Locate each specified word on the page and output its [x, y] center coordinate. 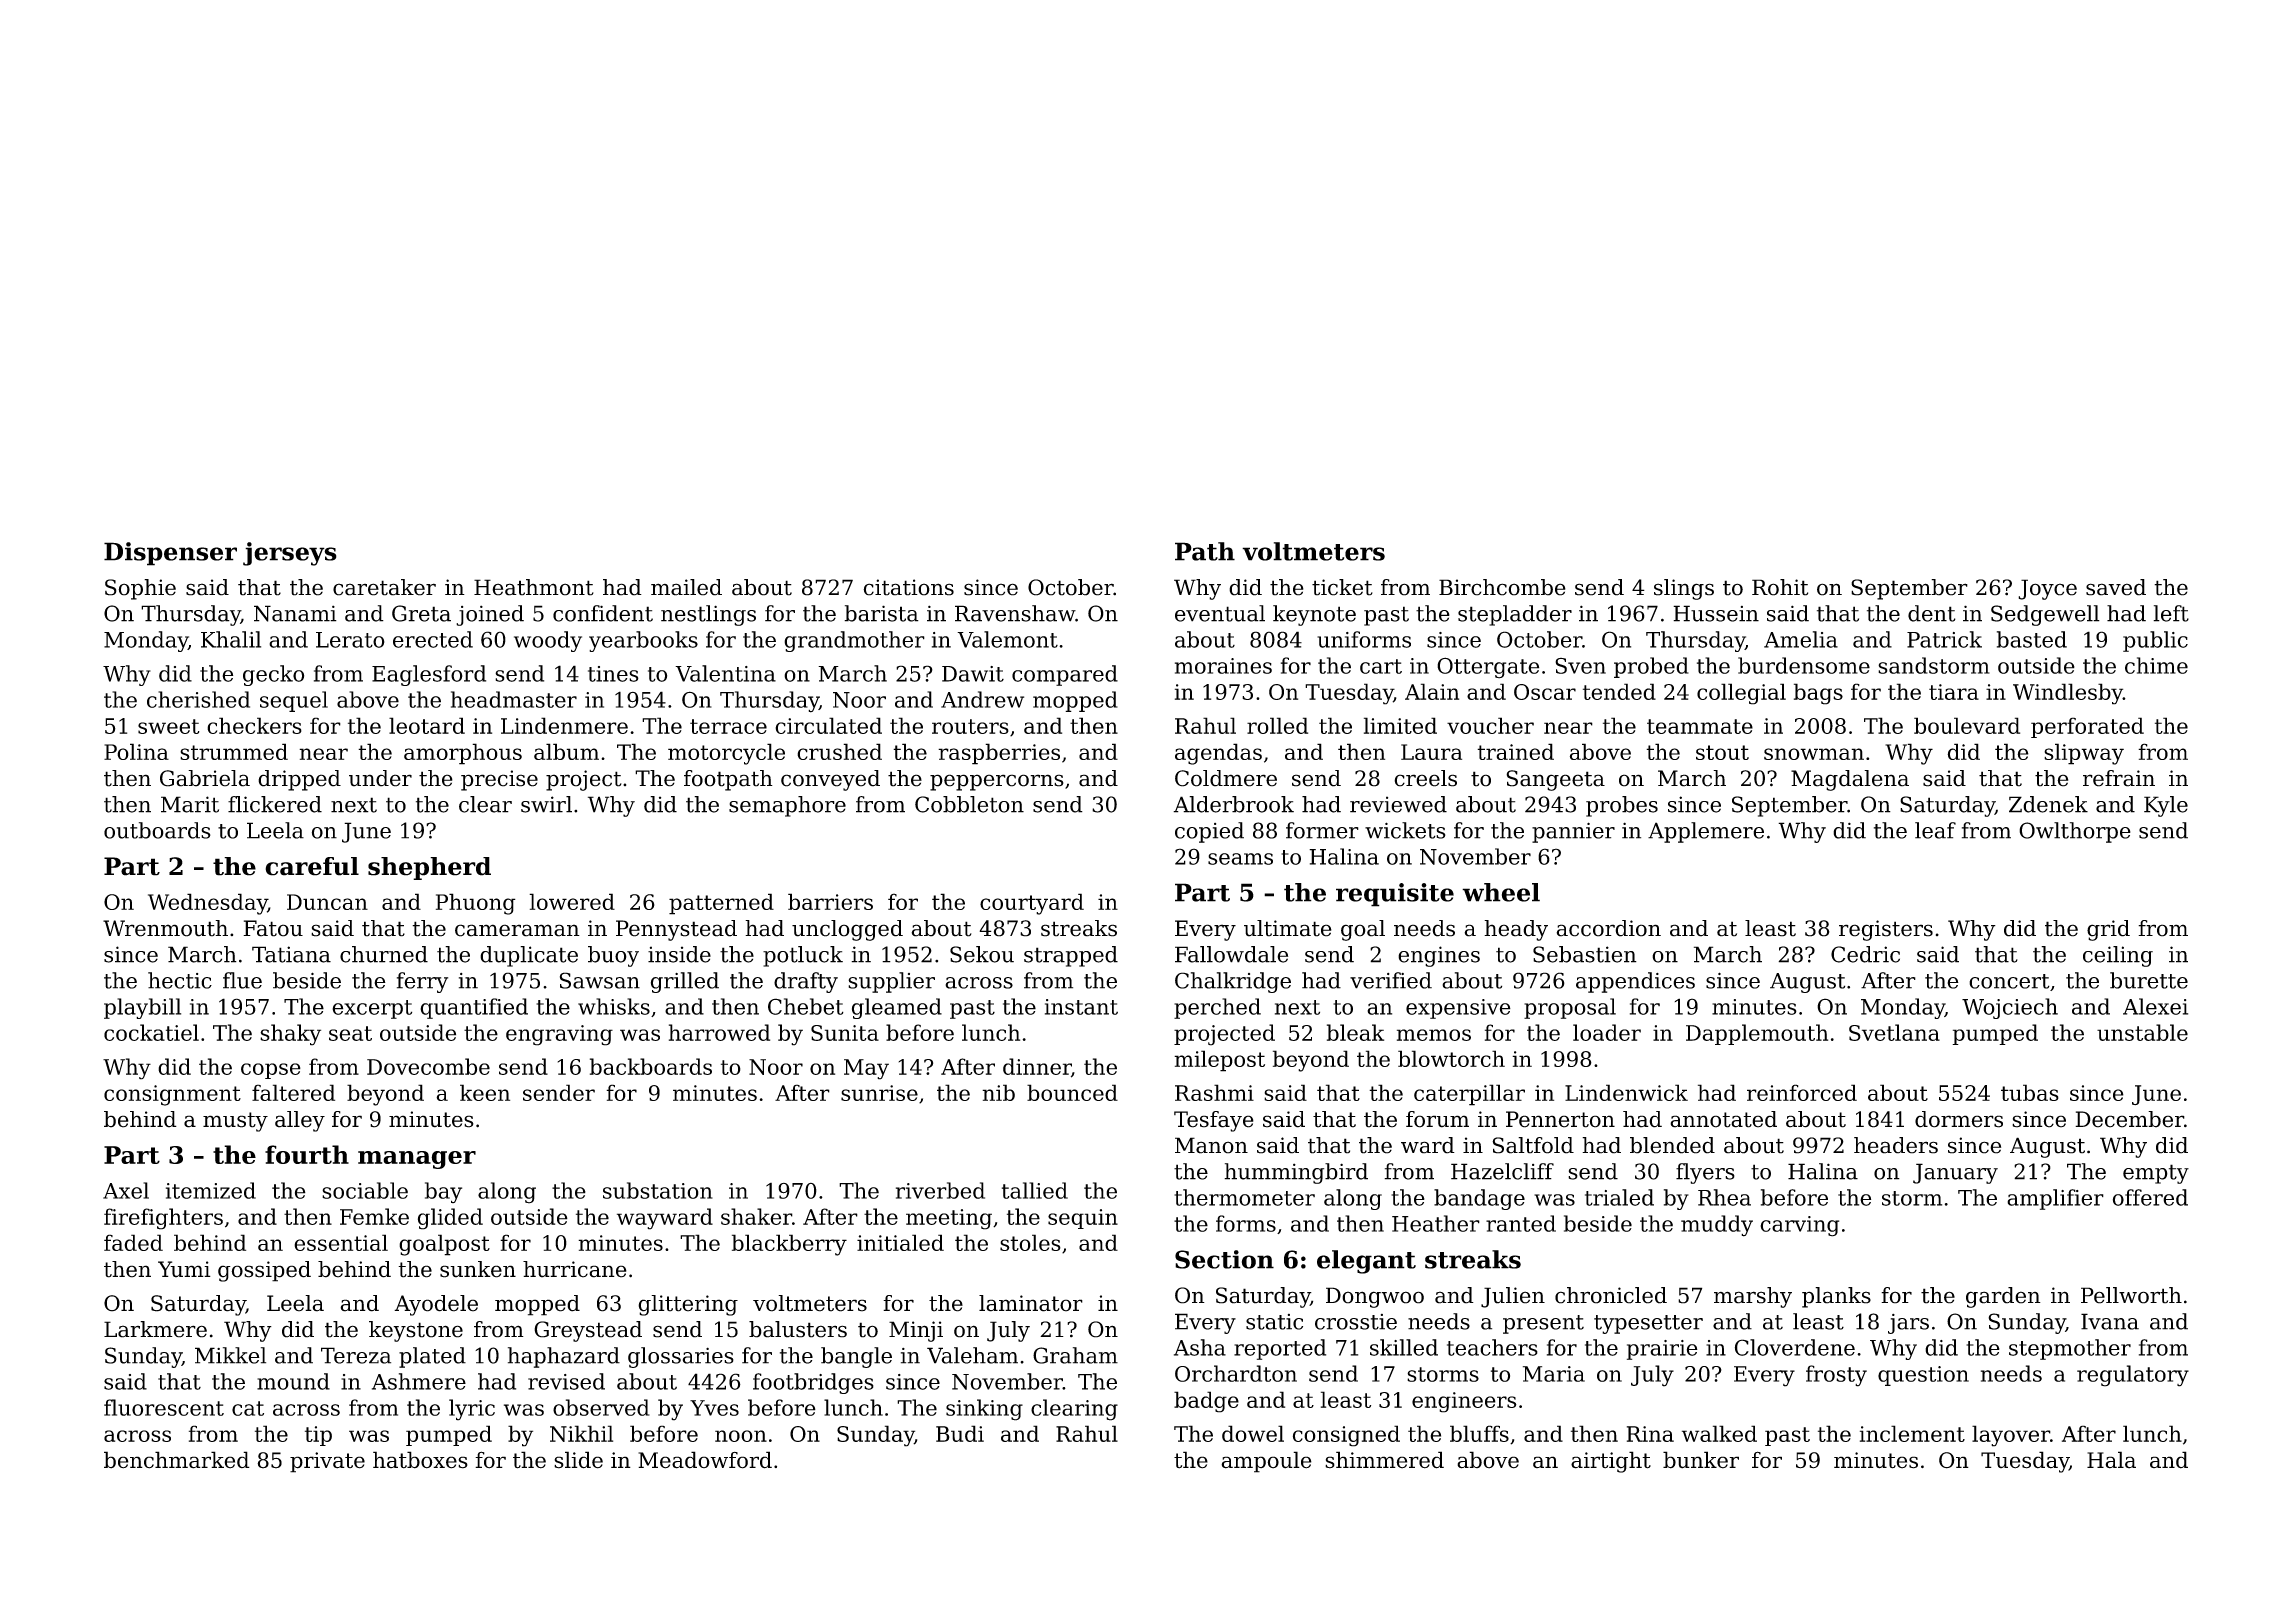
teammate [1700, 726]
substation [658, 1190]
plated [432, 1357]
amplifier [2055, 1199]
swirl [546, 804]
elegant [1366, 1262]
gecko [273, 675]
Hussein [1716, 613]
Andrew [982, 699]
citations [908, 587]
